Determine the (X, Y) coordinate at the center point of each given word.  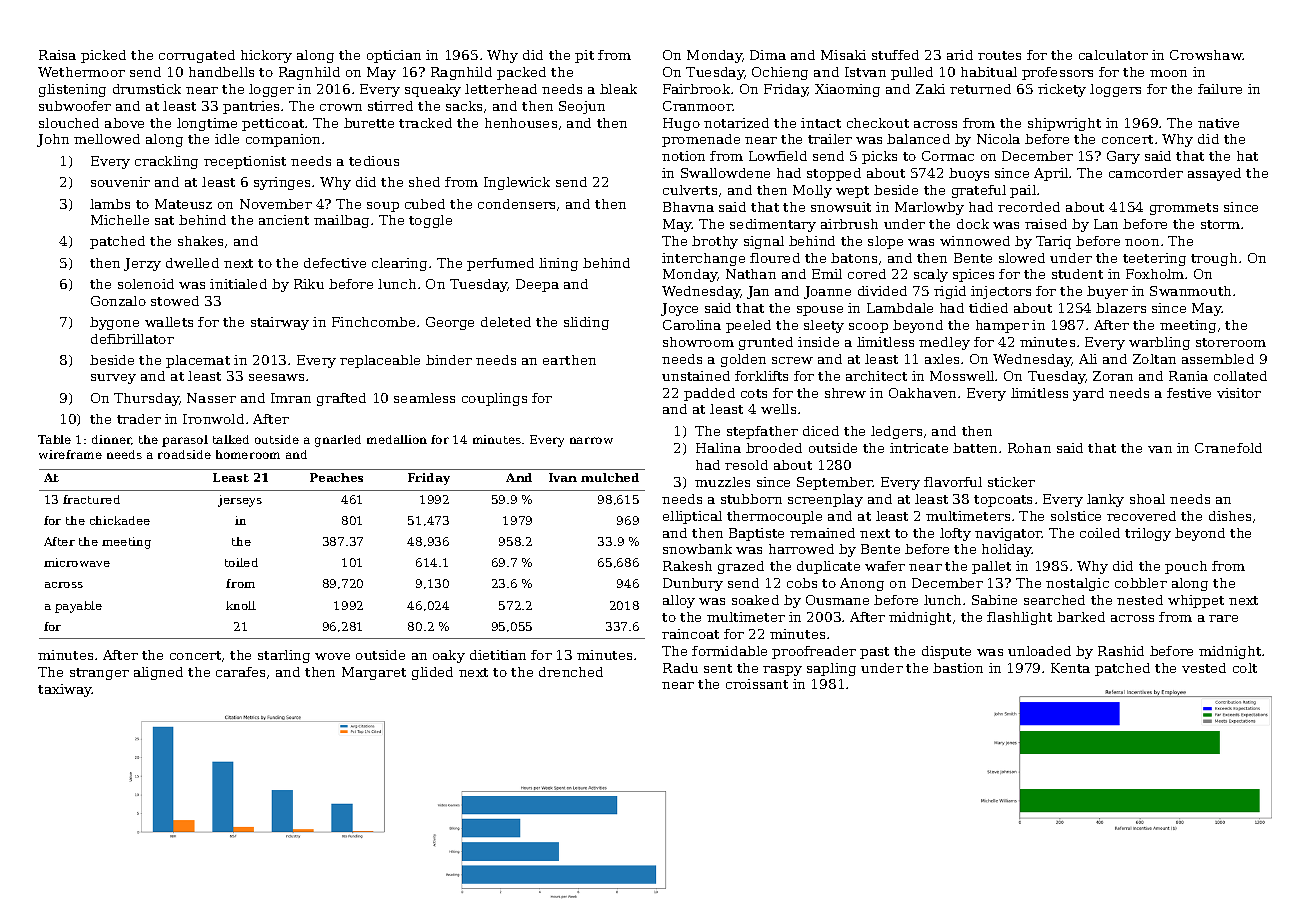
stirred (390, 106)
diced (821, 431)
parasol (185, 441)
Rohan (1029, 448)
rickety (1062, 90)
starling (284, 656)
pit (584, 56)
